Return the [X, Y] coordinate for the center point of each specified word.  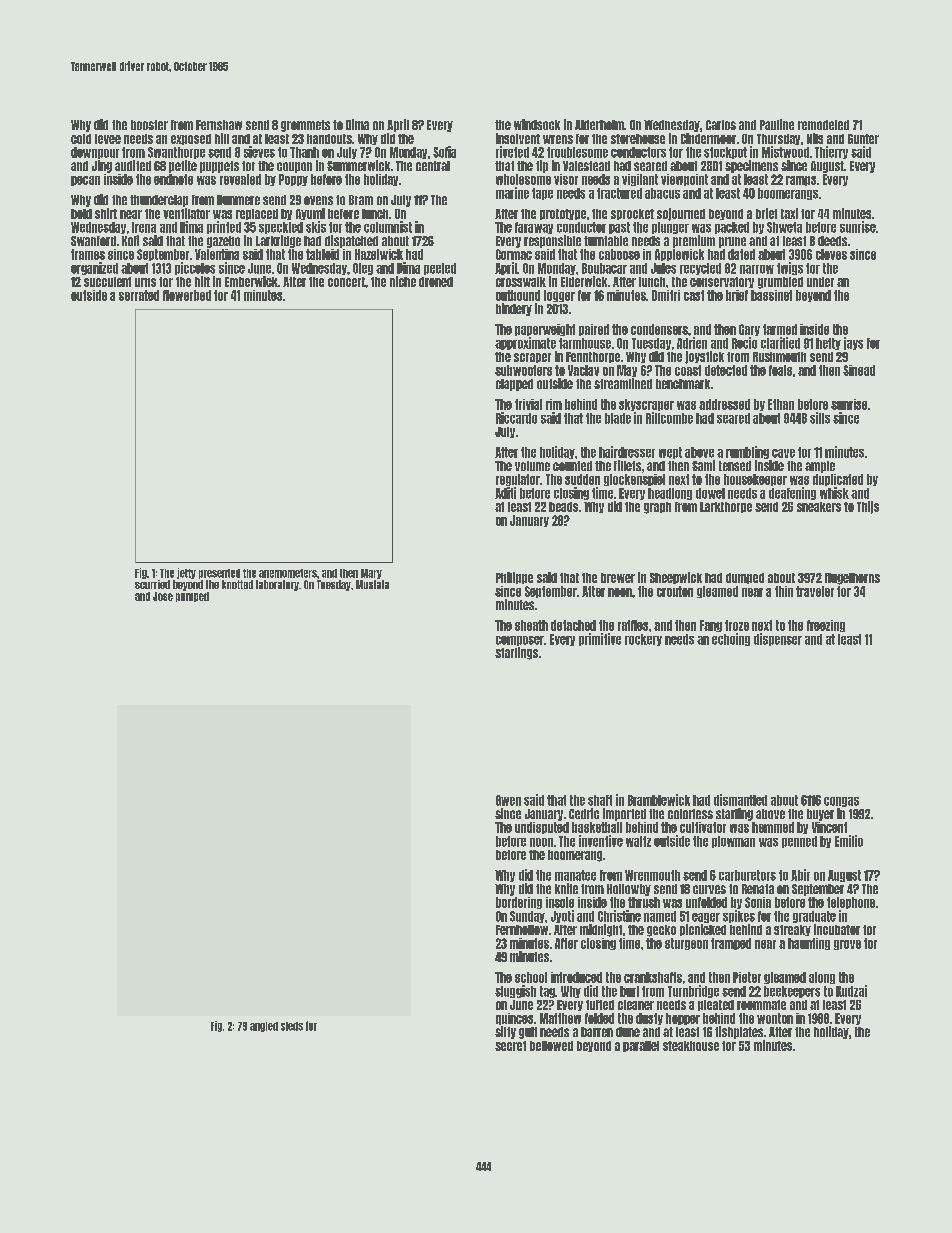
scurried [152, 584]
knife [566, 888]
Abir [800, 875]
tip [542, 166]
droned [436, 282]
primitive [600, 639]
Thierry [831, 152]
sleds [292, 1026]
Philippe [514, 578]
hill [222, 138]
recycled [700, 269]
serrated [139, 295]
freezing [826, 626]
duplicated [838, 480]
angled [264, 1027]
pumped [192, 597]
